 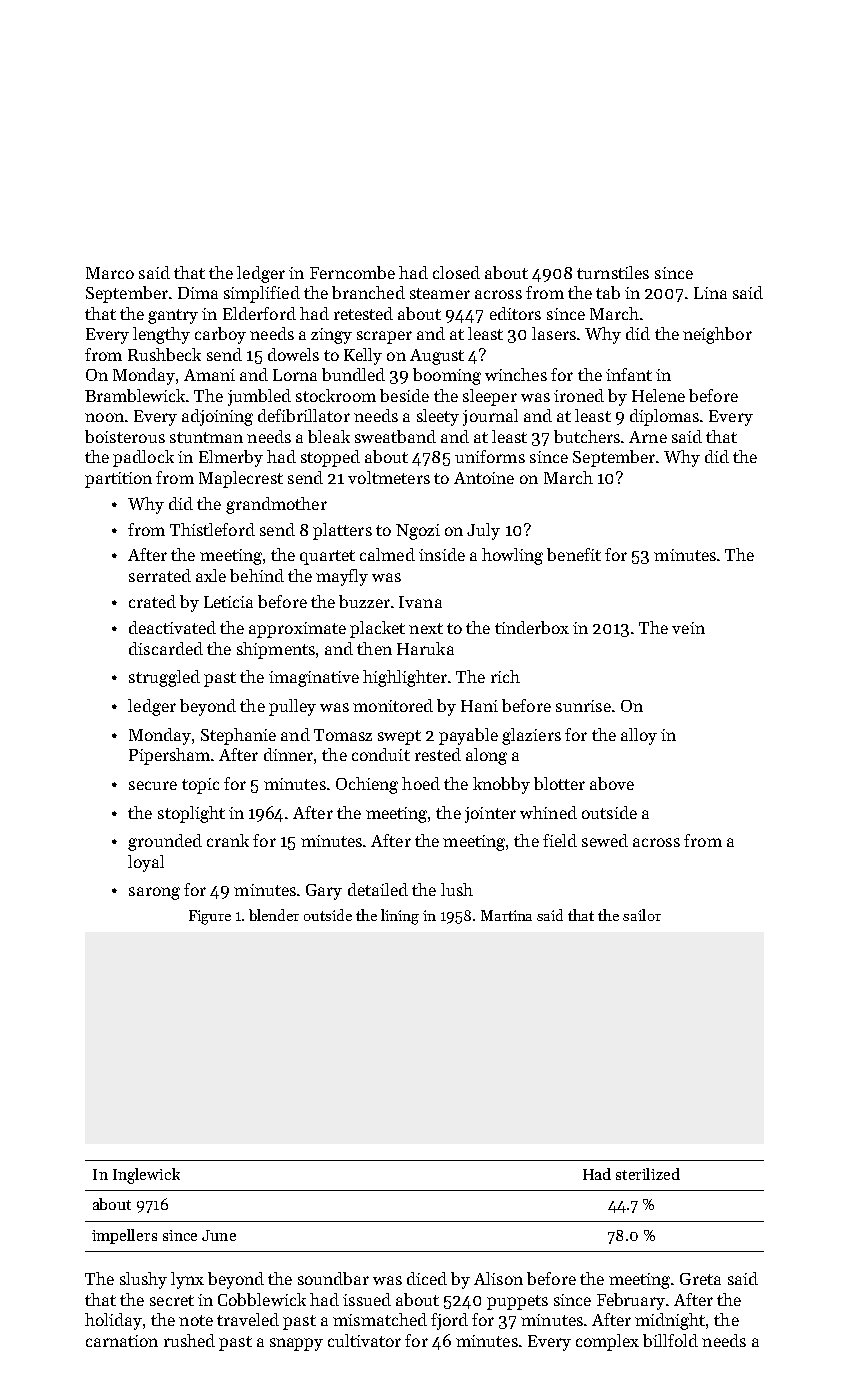 What do you see at coordinates (342, 577) in the document?
I see `mayfly` at bounding box center [342, 577].
